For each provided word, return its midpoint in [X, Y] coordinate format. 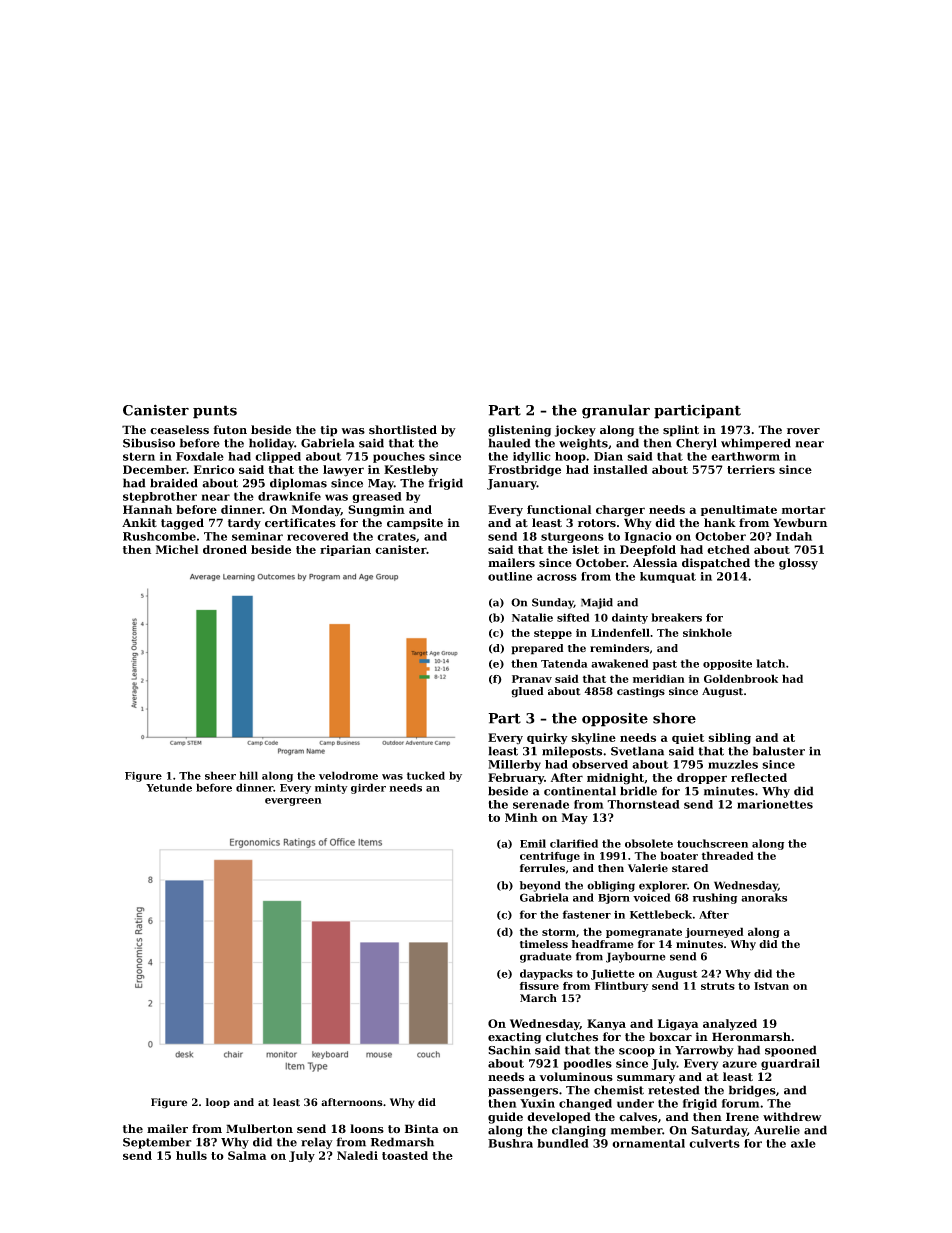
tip [328, 431]
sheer [220, 775]
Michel [177, 549]
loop [218, 1103]
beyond [540, 886]
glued [527, 692]
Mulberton [259, 1129]
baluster [779, 751]
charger [620, 511]
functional [559, 509]
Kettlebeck [661, 914]
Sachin [509, 1050]
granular [616, 411]
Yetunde [169, 787]
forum [741, 1103]
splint [681, 431]
